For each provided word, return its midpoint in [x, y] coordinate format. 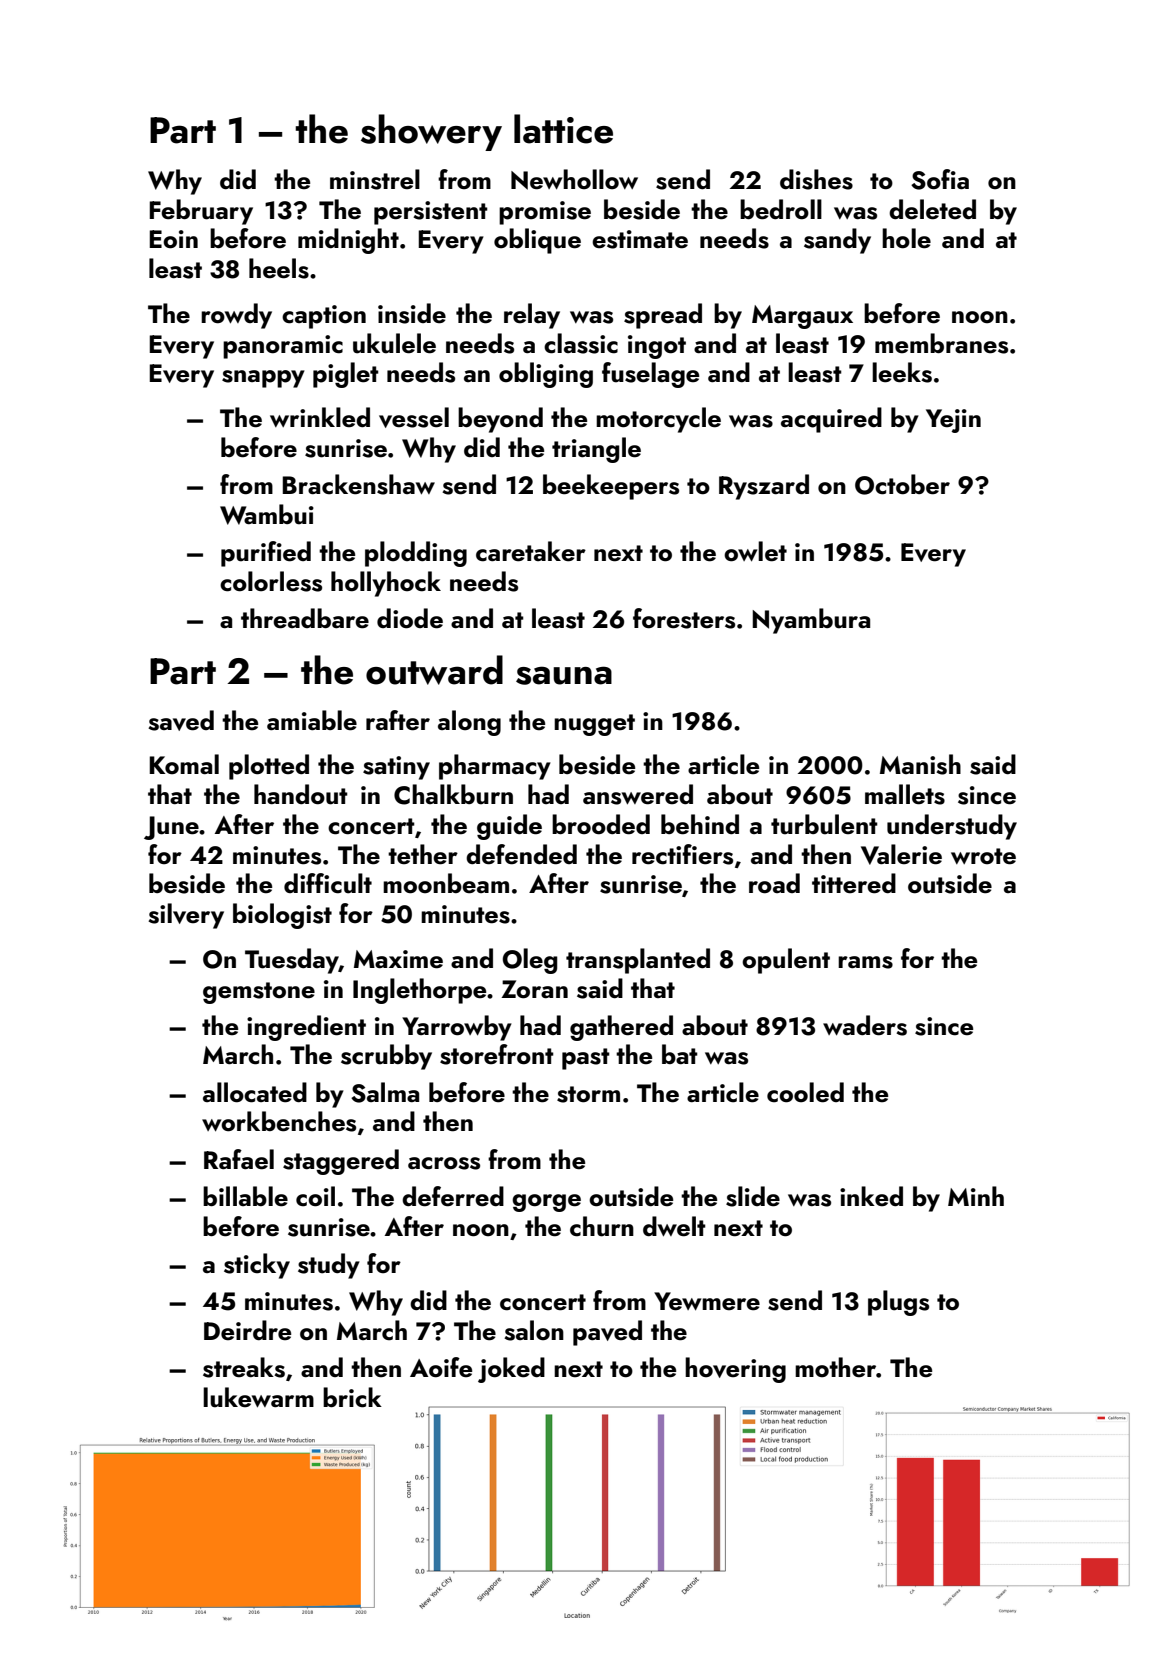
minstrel [375, 179]
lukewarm [258, 1397]
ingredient [306, 1028]
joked [511, 1370]
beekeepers [611, 487]
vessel [414, 417]
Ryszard [764, 487]
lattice [563, 129]
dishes [816, 179]
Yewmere [707, 1301]
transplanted [638, 961]
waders [865, 1025]
